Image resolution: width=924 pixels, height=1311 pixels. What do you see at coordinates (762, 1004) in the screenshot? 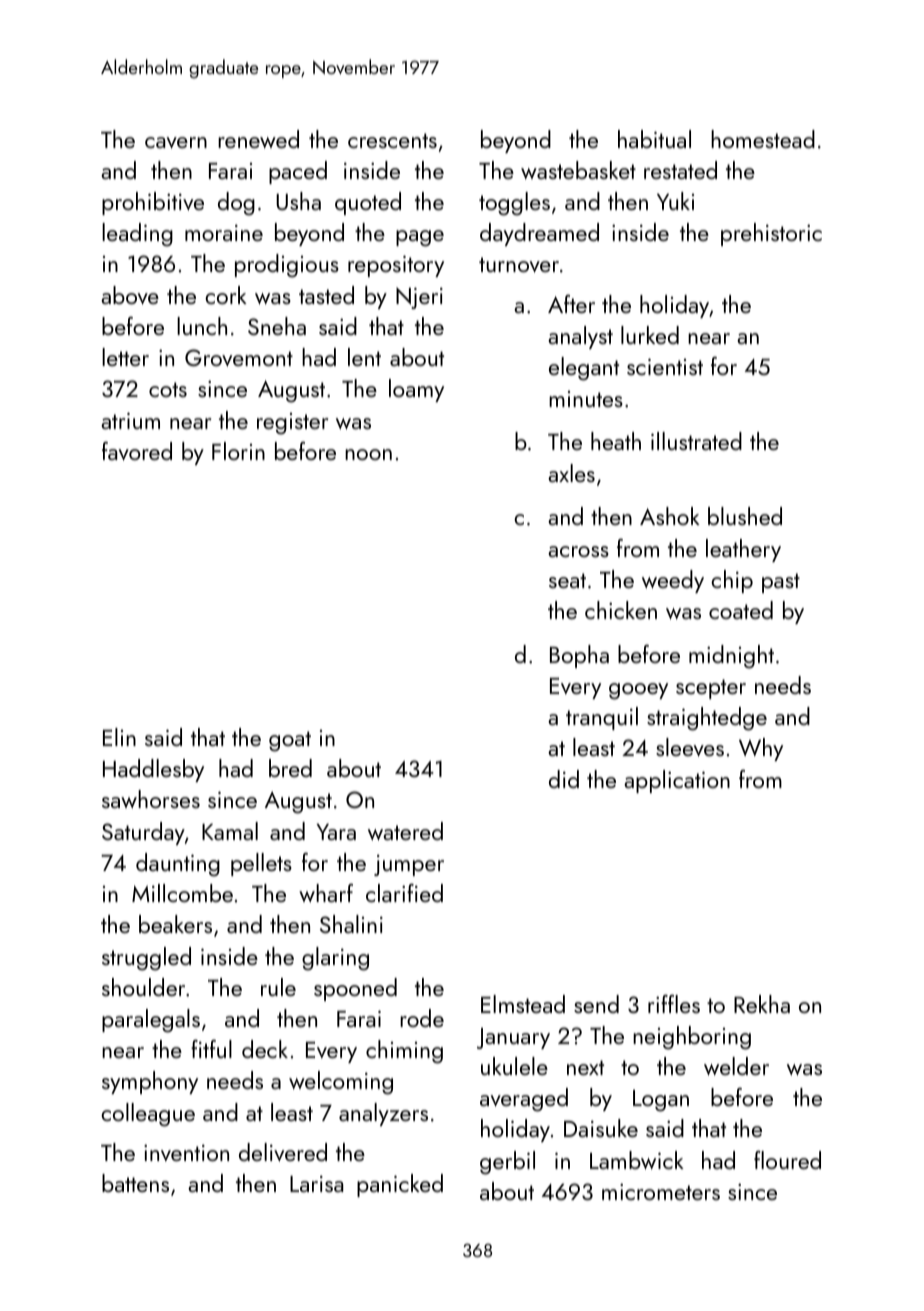
I see `Rekha` at bounding box center [762, 1004].
